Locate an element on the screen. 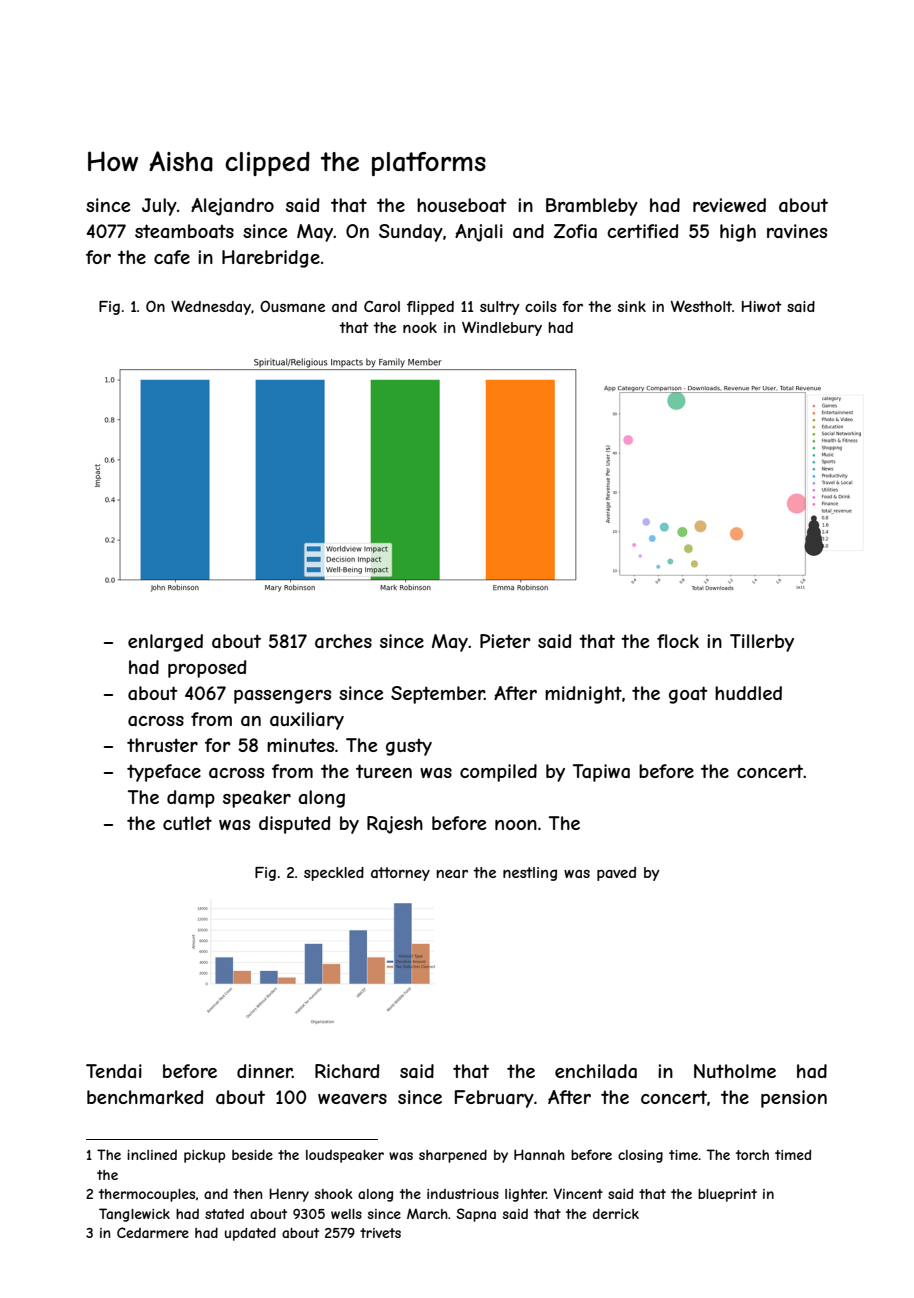  Sapna is located at coordinates (476, 1215).
